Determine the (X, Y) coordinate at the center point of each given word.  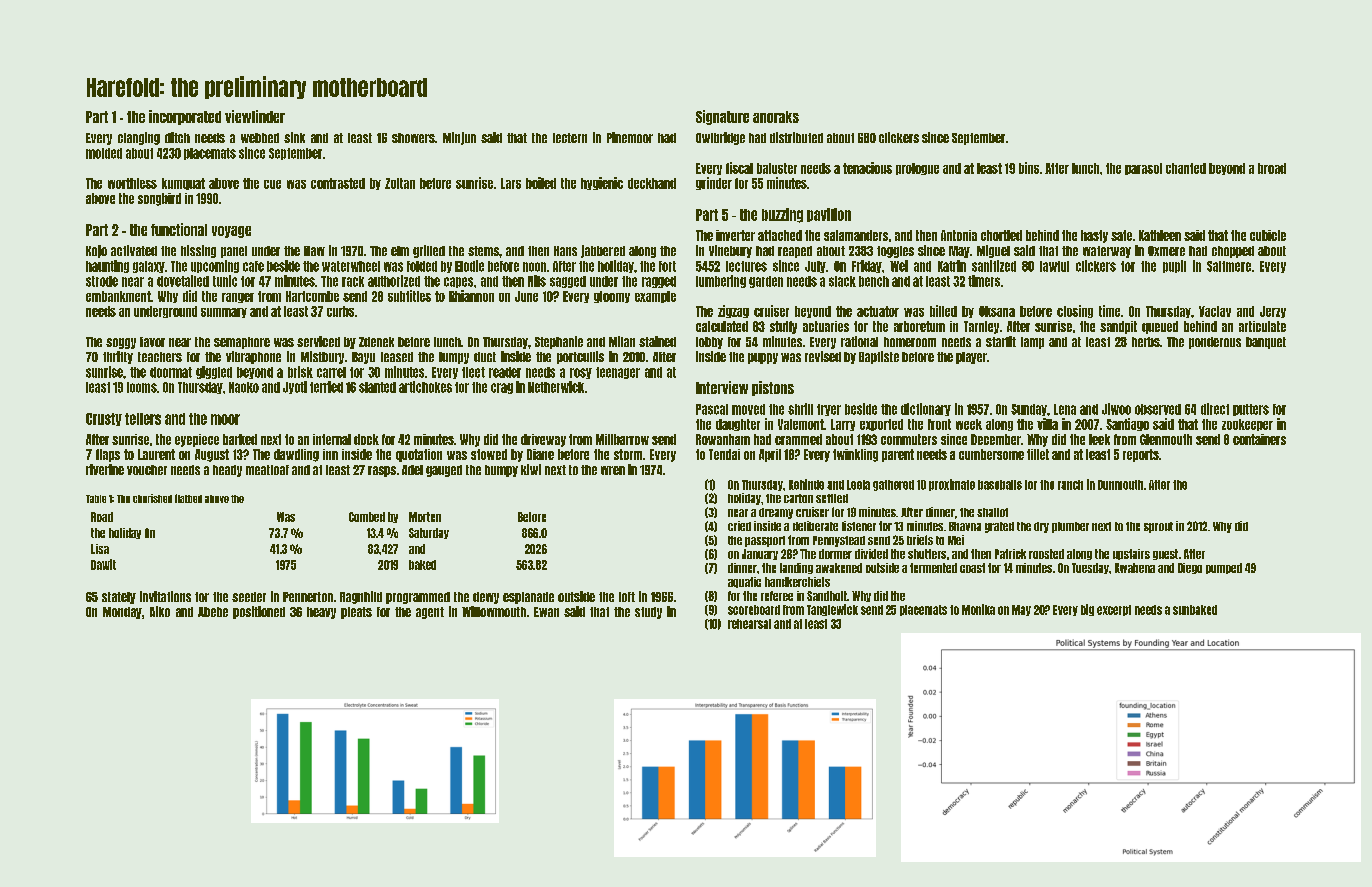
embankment (118, 296)
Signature (722, 117)
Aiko (160, 611)
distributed (796, 137)
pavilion (829, 215)
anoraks (776, 117)
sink (294, 137)
